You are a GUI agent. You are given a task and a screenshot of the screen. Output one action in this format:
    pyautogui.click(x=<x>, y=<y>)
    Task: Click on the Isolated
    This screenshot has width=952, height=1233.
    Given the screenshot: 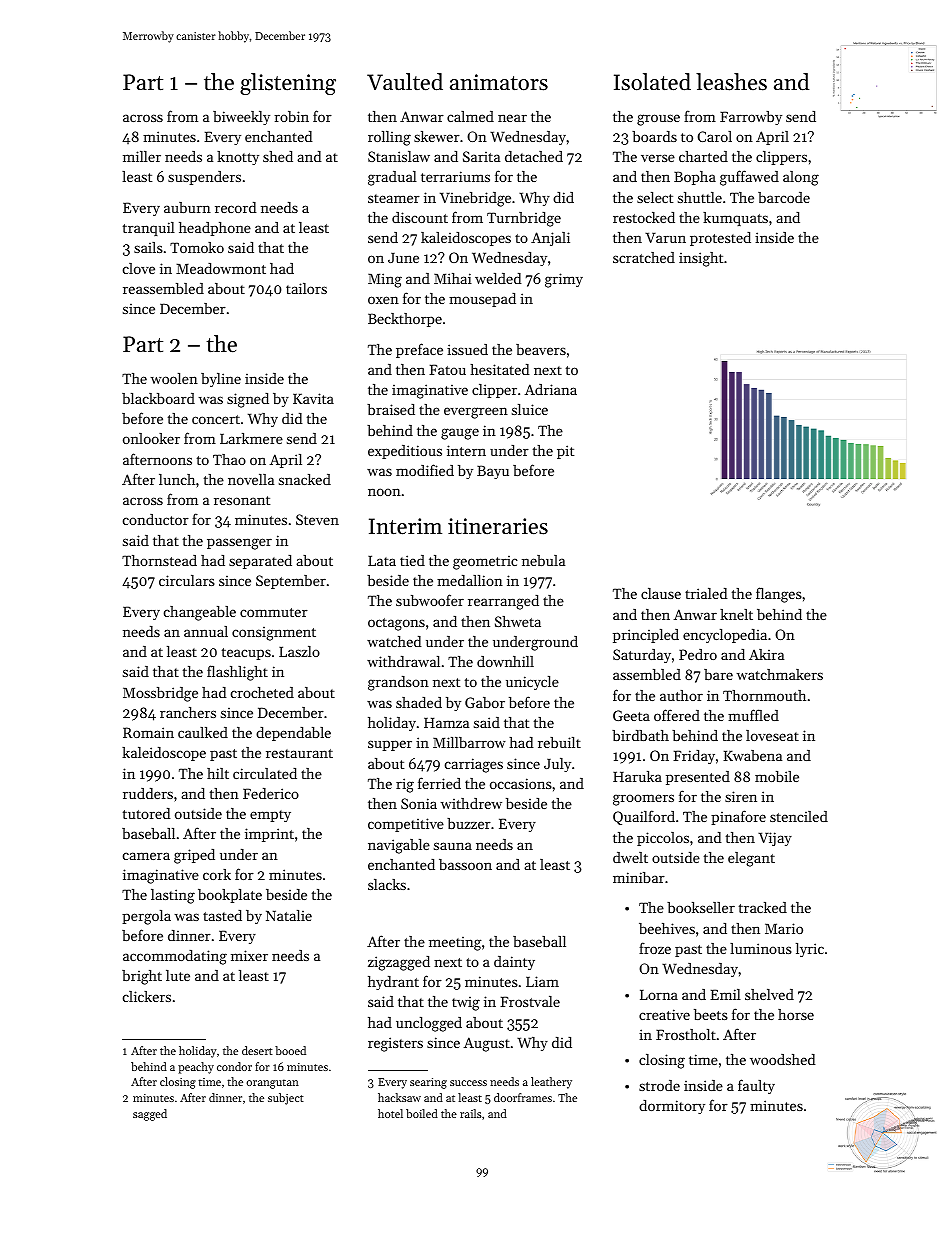 What is the action you would take?
    pyautogui.click(x=652, y=82)
